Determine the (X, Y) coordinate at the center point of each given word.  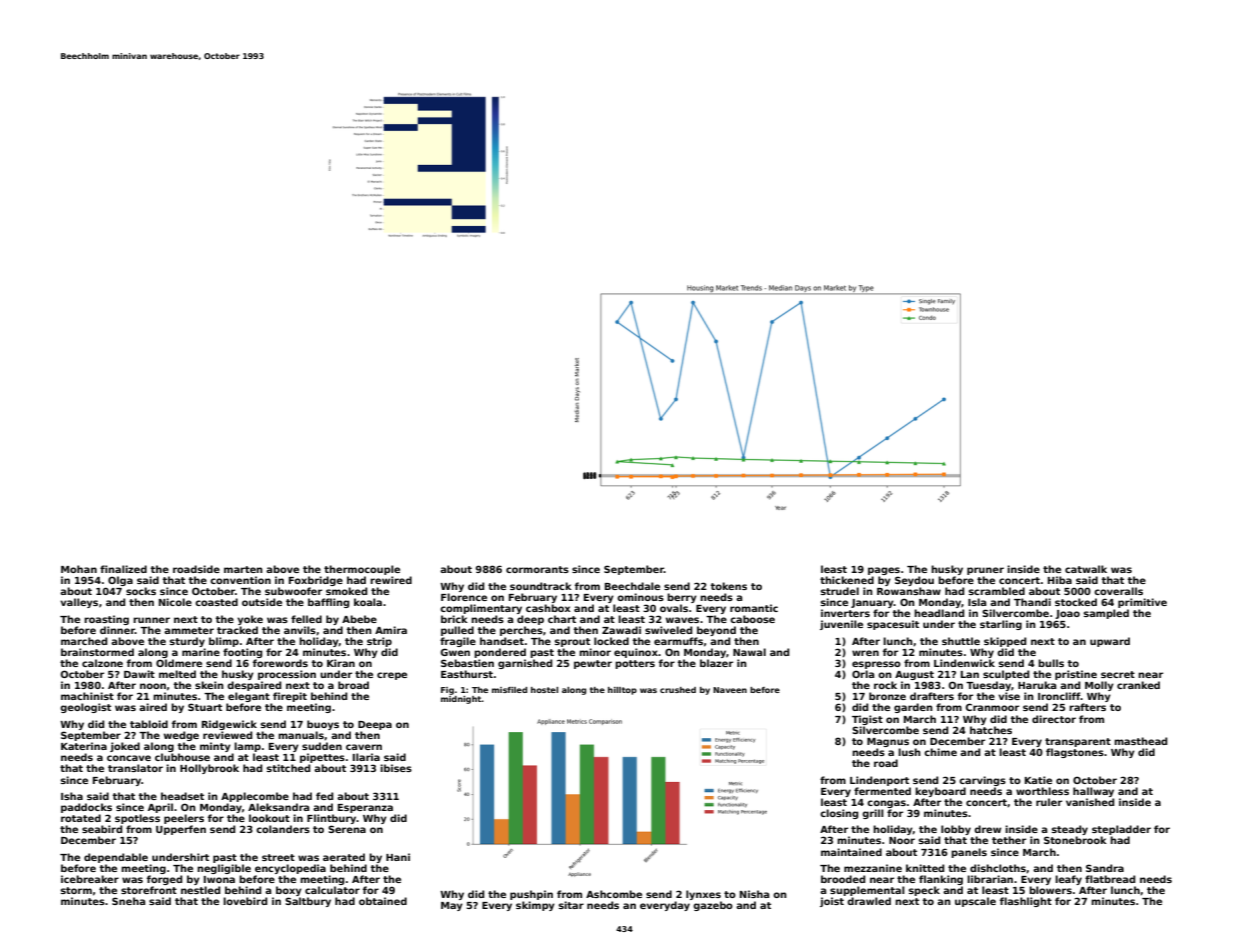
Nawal (749, 652)
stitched (288, 768)
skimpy (535, 906)
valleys (79, 603)
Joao (1067, 614)
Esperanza (365, 808)
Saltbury (308, 902)
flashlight (1026, 902)
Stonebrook (1075, 840)
